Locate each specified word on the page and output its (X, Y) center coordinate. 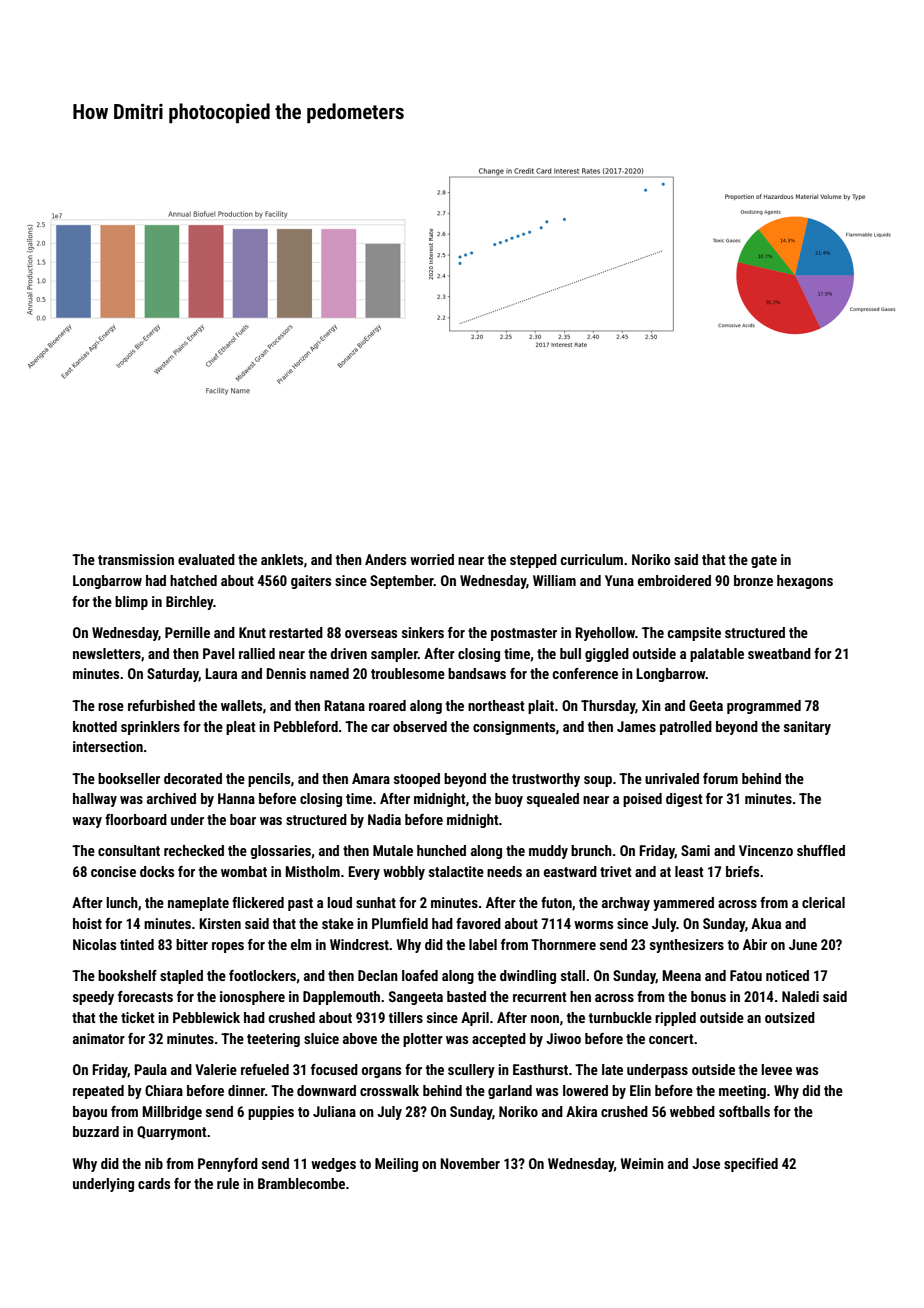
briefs (742, 871)
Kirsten (220, 923)
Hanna (236, 798)
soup (598, 781)
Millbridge (172, 1113)
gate (764, 561)
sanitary (807, 728)
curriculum (592, 559)
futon (556, 902)
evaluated (206, 559)
